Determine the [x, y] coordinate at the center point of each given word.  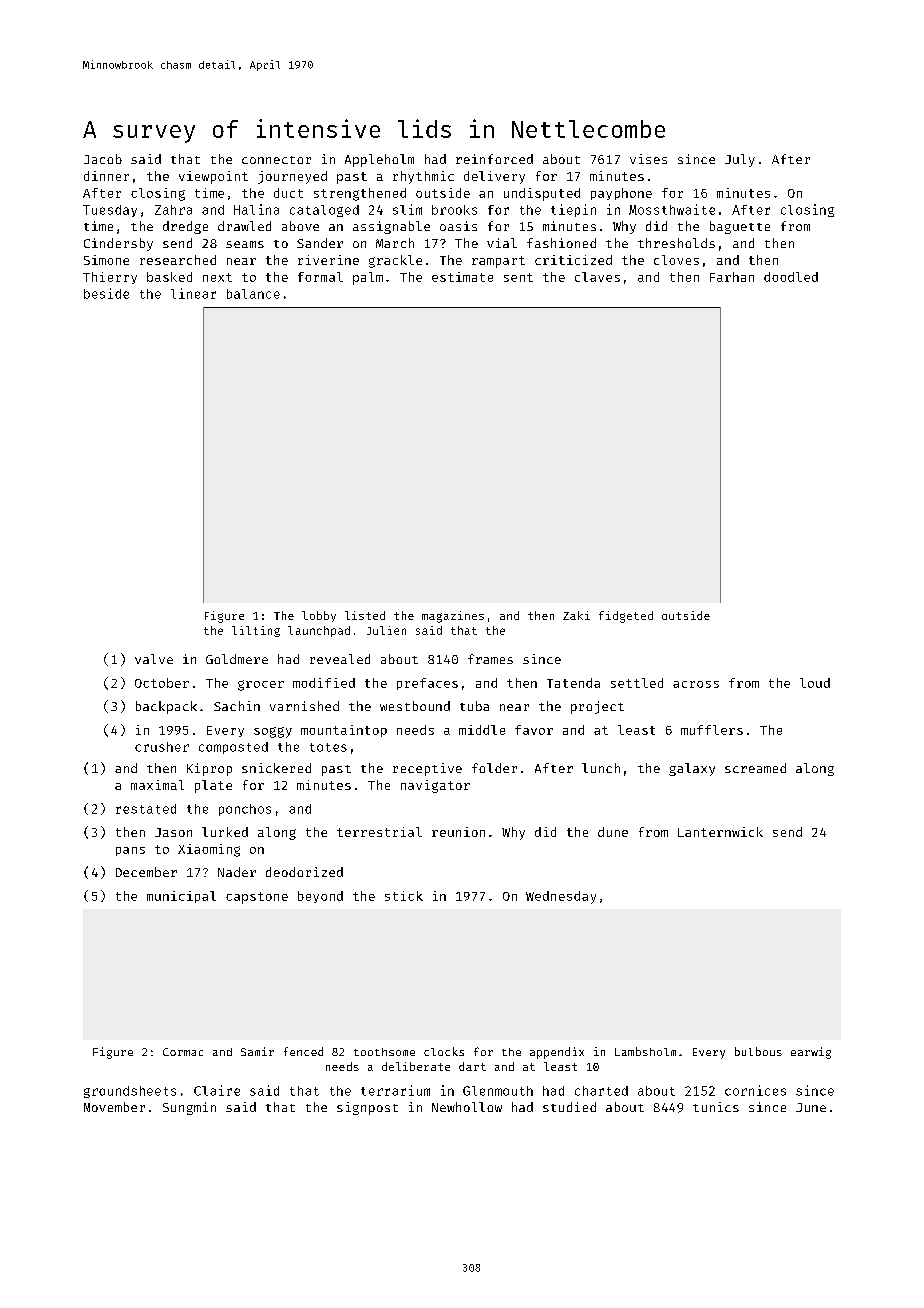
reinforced [494, 159]
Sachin [237, 706]
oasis [458, 226]
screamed [755, 768]
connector [276, 160]
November [114, 1107]
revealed [340, 659]
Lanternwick [720, 832]
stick [404, 896]
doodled [791, 277]
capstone [257, 898]
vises [648, 159]
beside [106, 293]
